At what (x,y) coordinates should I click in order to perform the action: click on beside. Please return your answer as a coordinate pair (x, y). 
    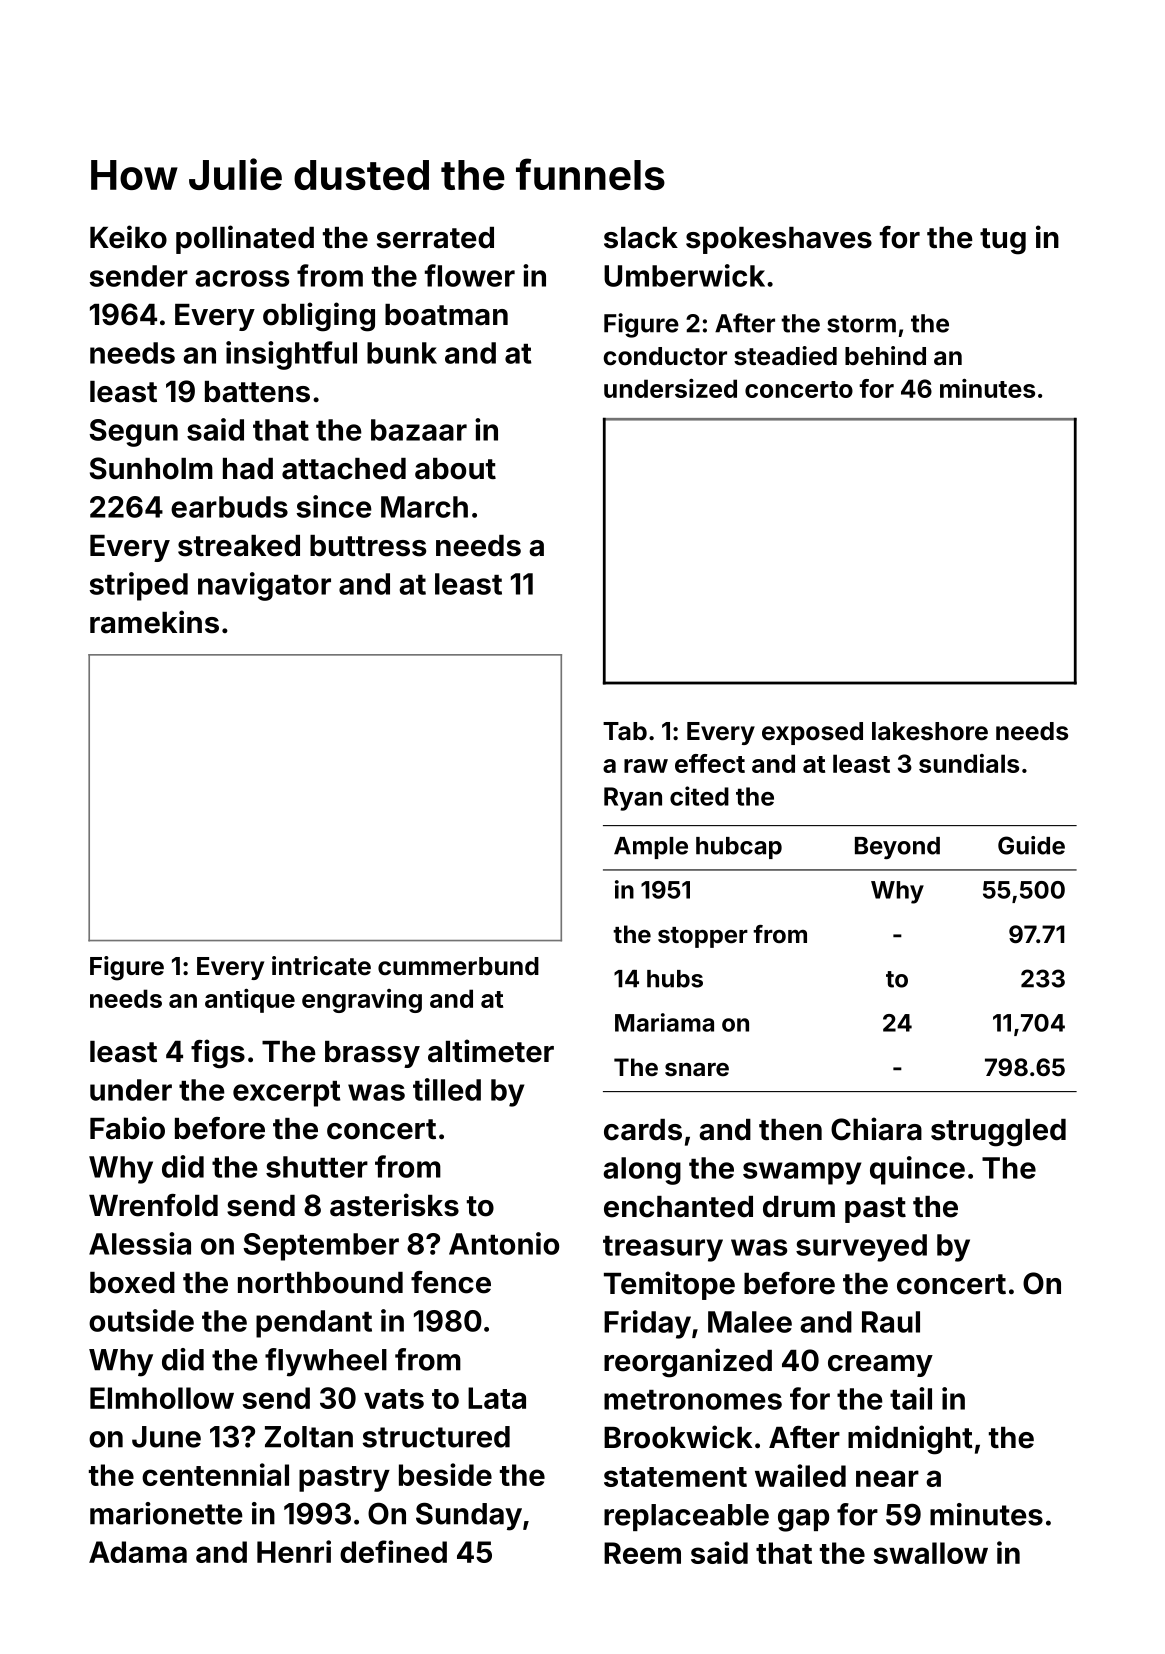
    Looking at the image, I should click on (445, 1474).
